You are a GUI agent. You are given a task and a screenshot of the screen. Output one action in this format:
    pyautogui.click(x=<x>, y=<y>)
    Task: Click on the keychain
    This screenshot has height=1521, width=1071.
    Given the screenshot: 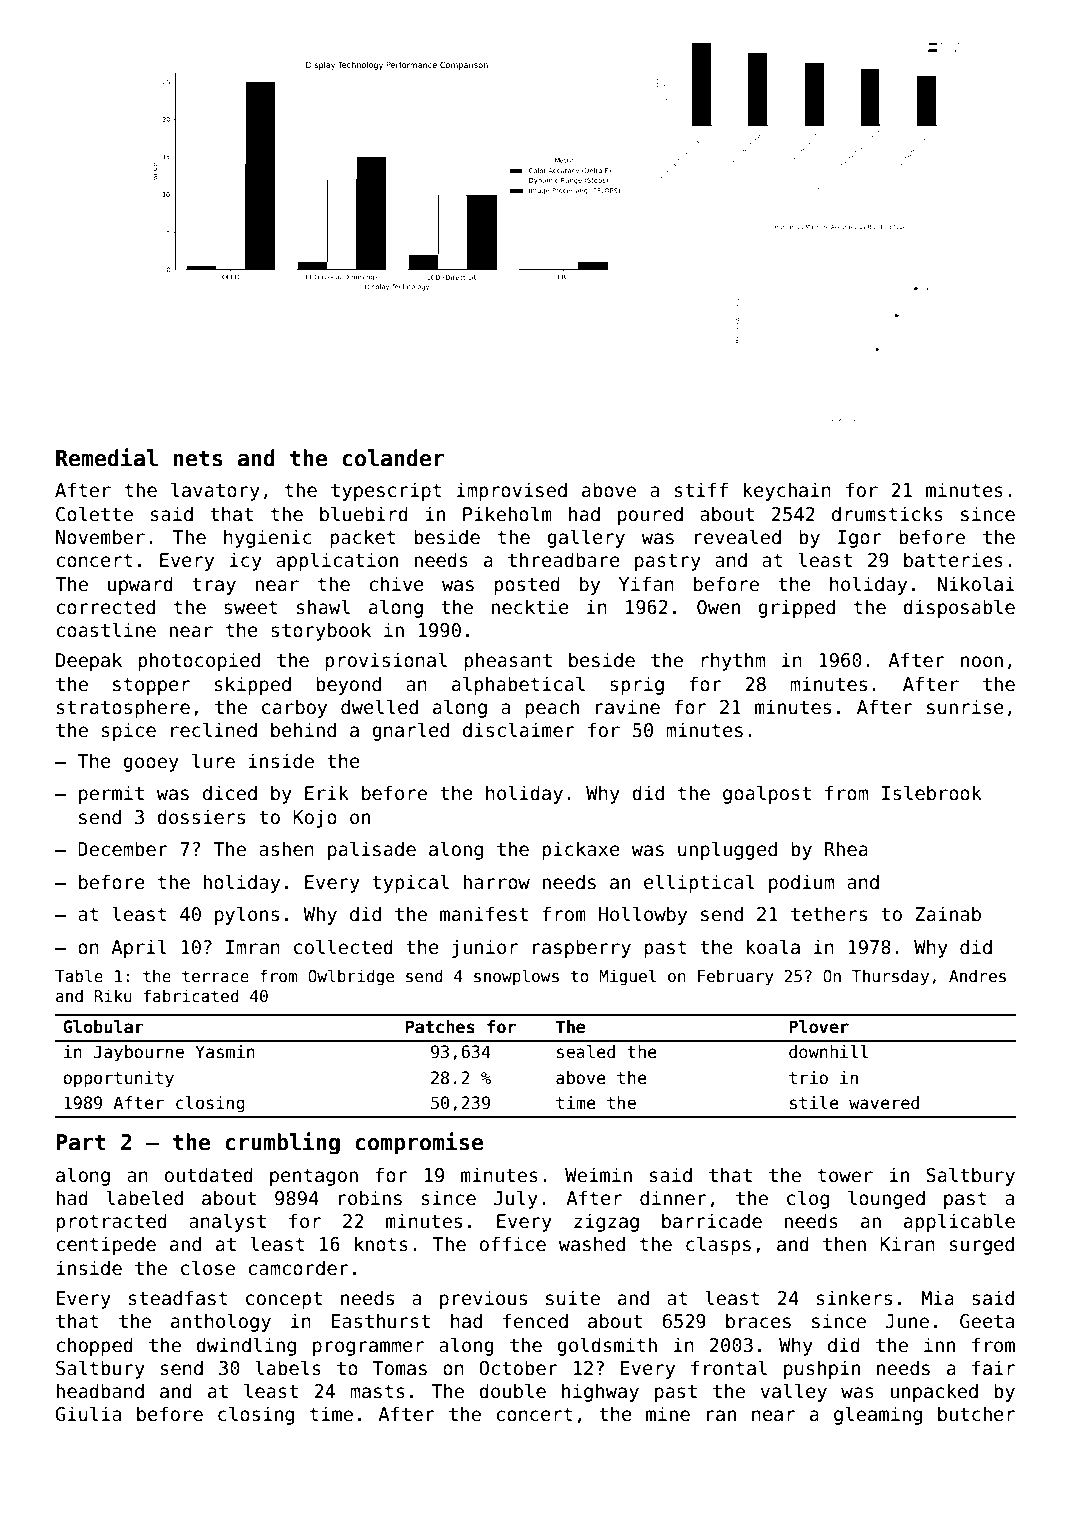 What is the action you would take?
    pyautogui.click(x=787, y=491)
